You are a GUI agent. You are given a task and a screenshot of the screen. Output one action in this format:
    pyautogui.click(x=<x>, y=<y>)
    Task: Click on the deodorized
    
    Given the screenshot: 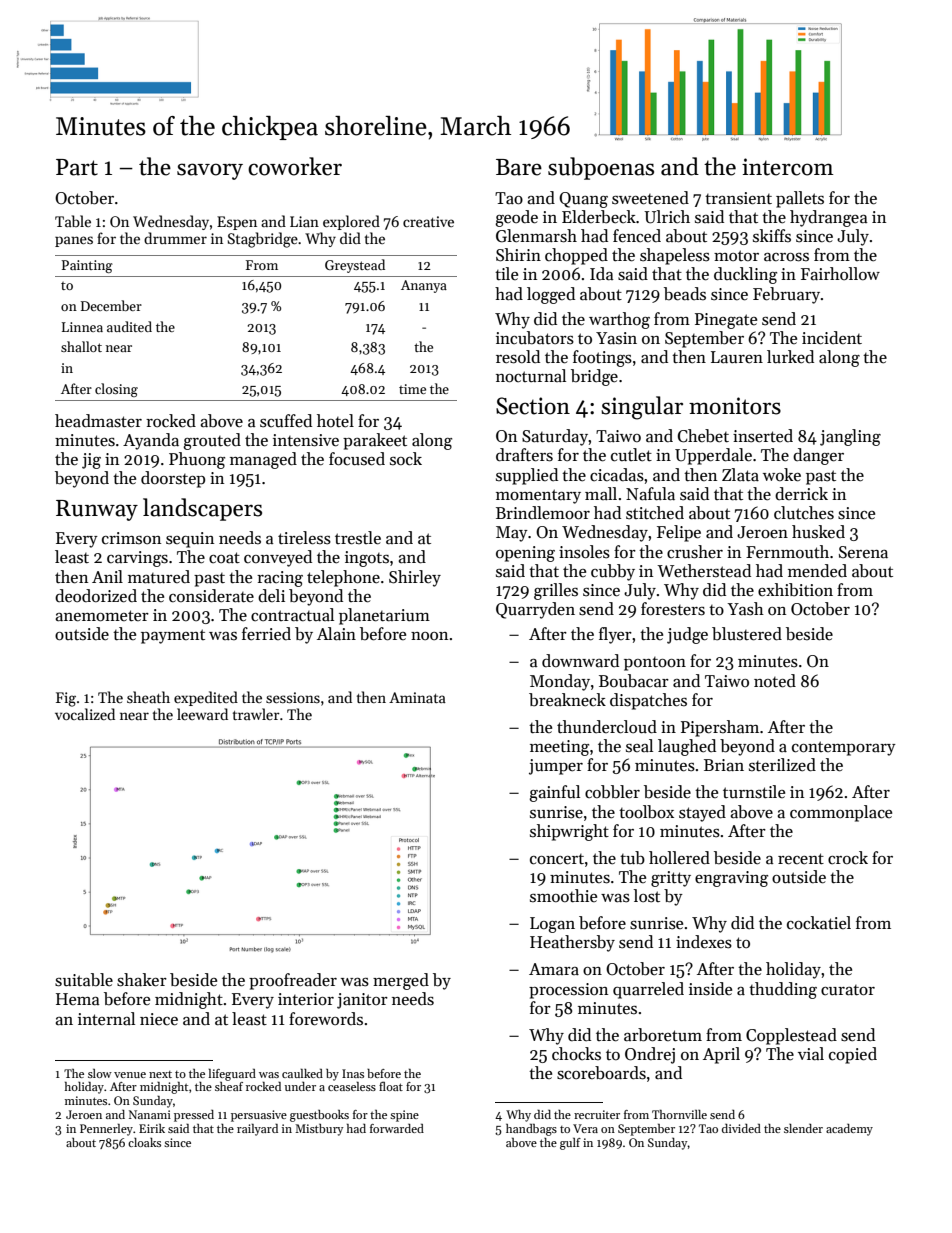 What is the action you would take?
    pyautogui.click(x=96, y=596)
